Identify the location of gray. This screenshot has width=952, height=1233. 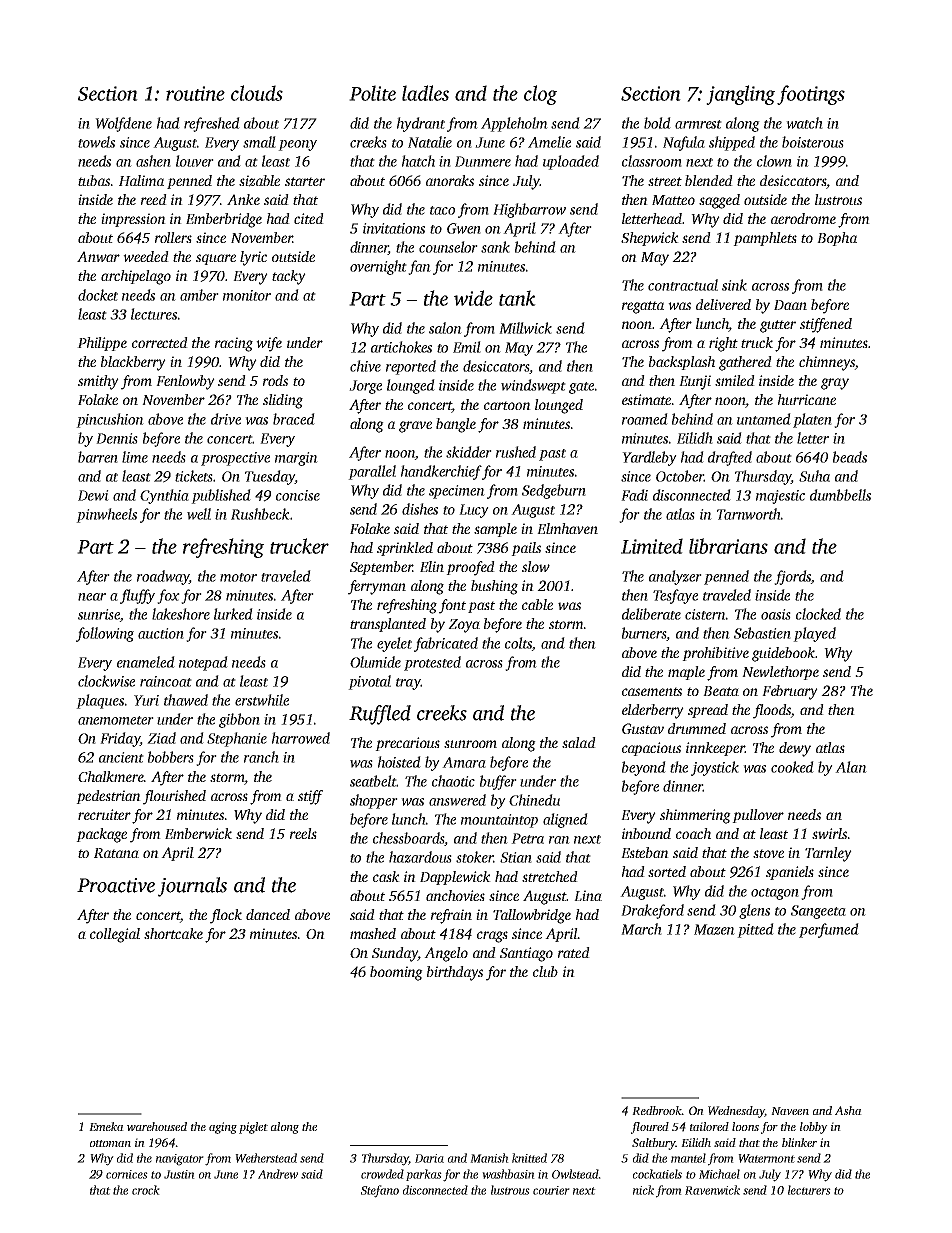
(835, 384).
